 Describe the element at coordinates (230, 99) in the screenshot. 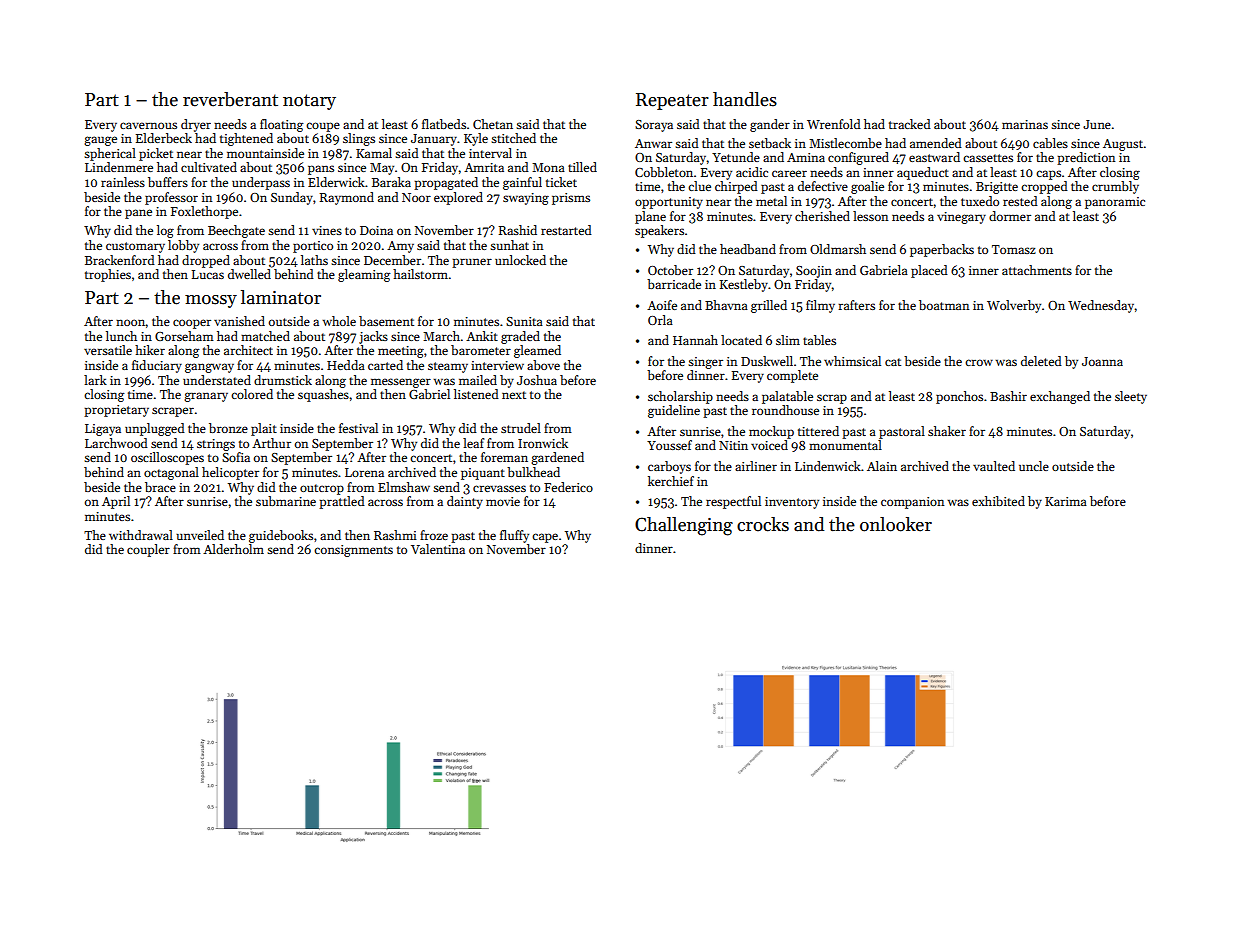

I see `reverberant` at that location.
